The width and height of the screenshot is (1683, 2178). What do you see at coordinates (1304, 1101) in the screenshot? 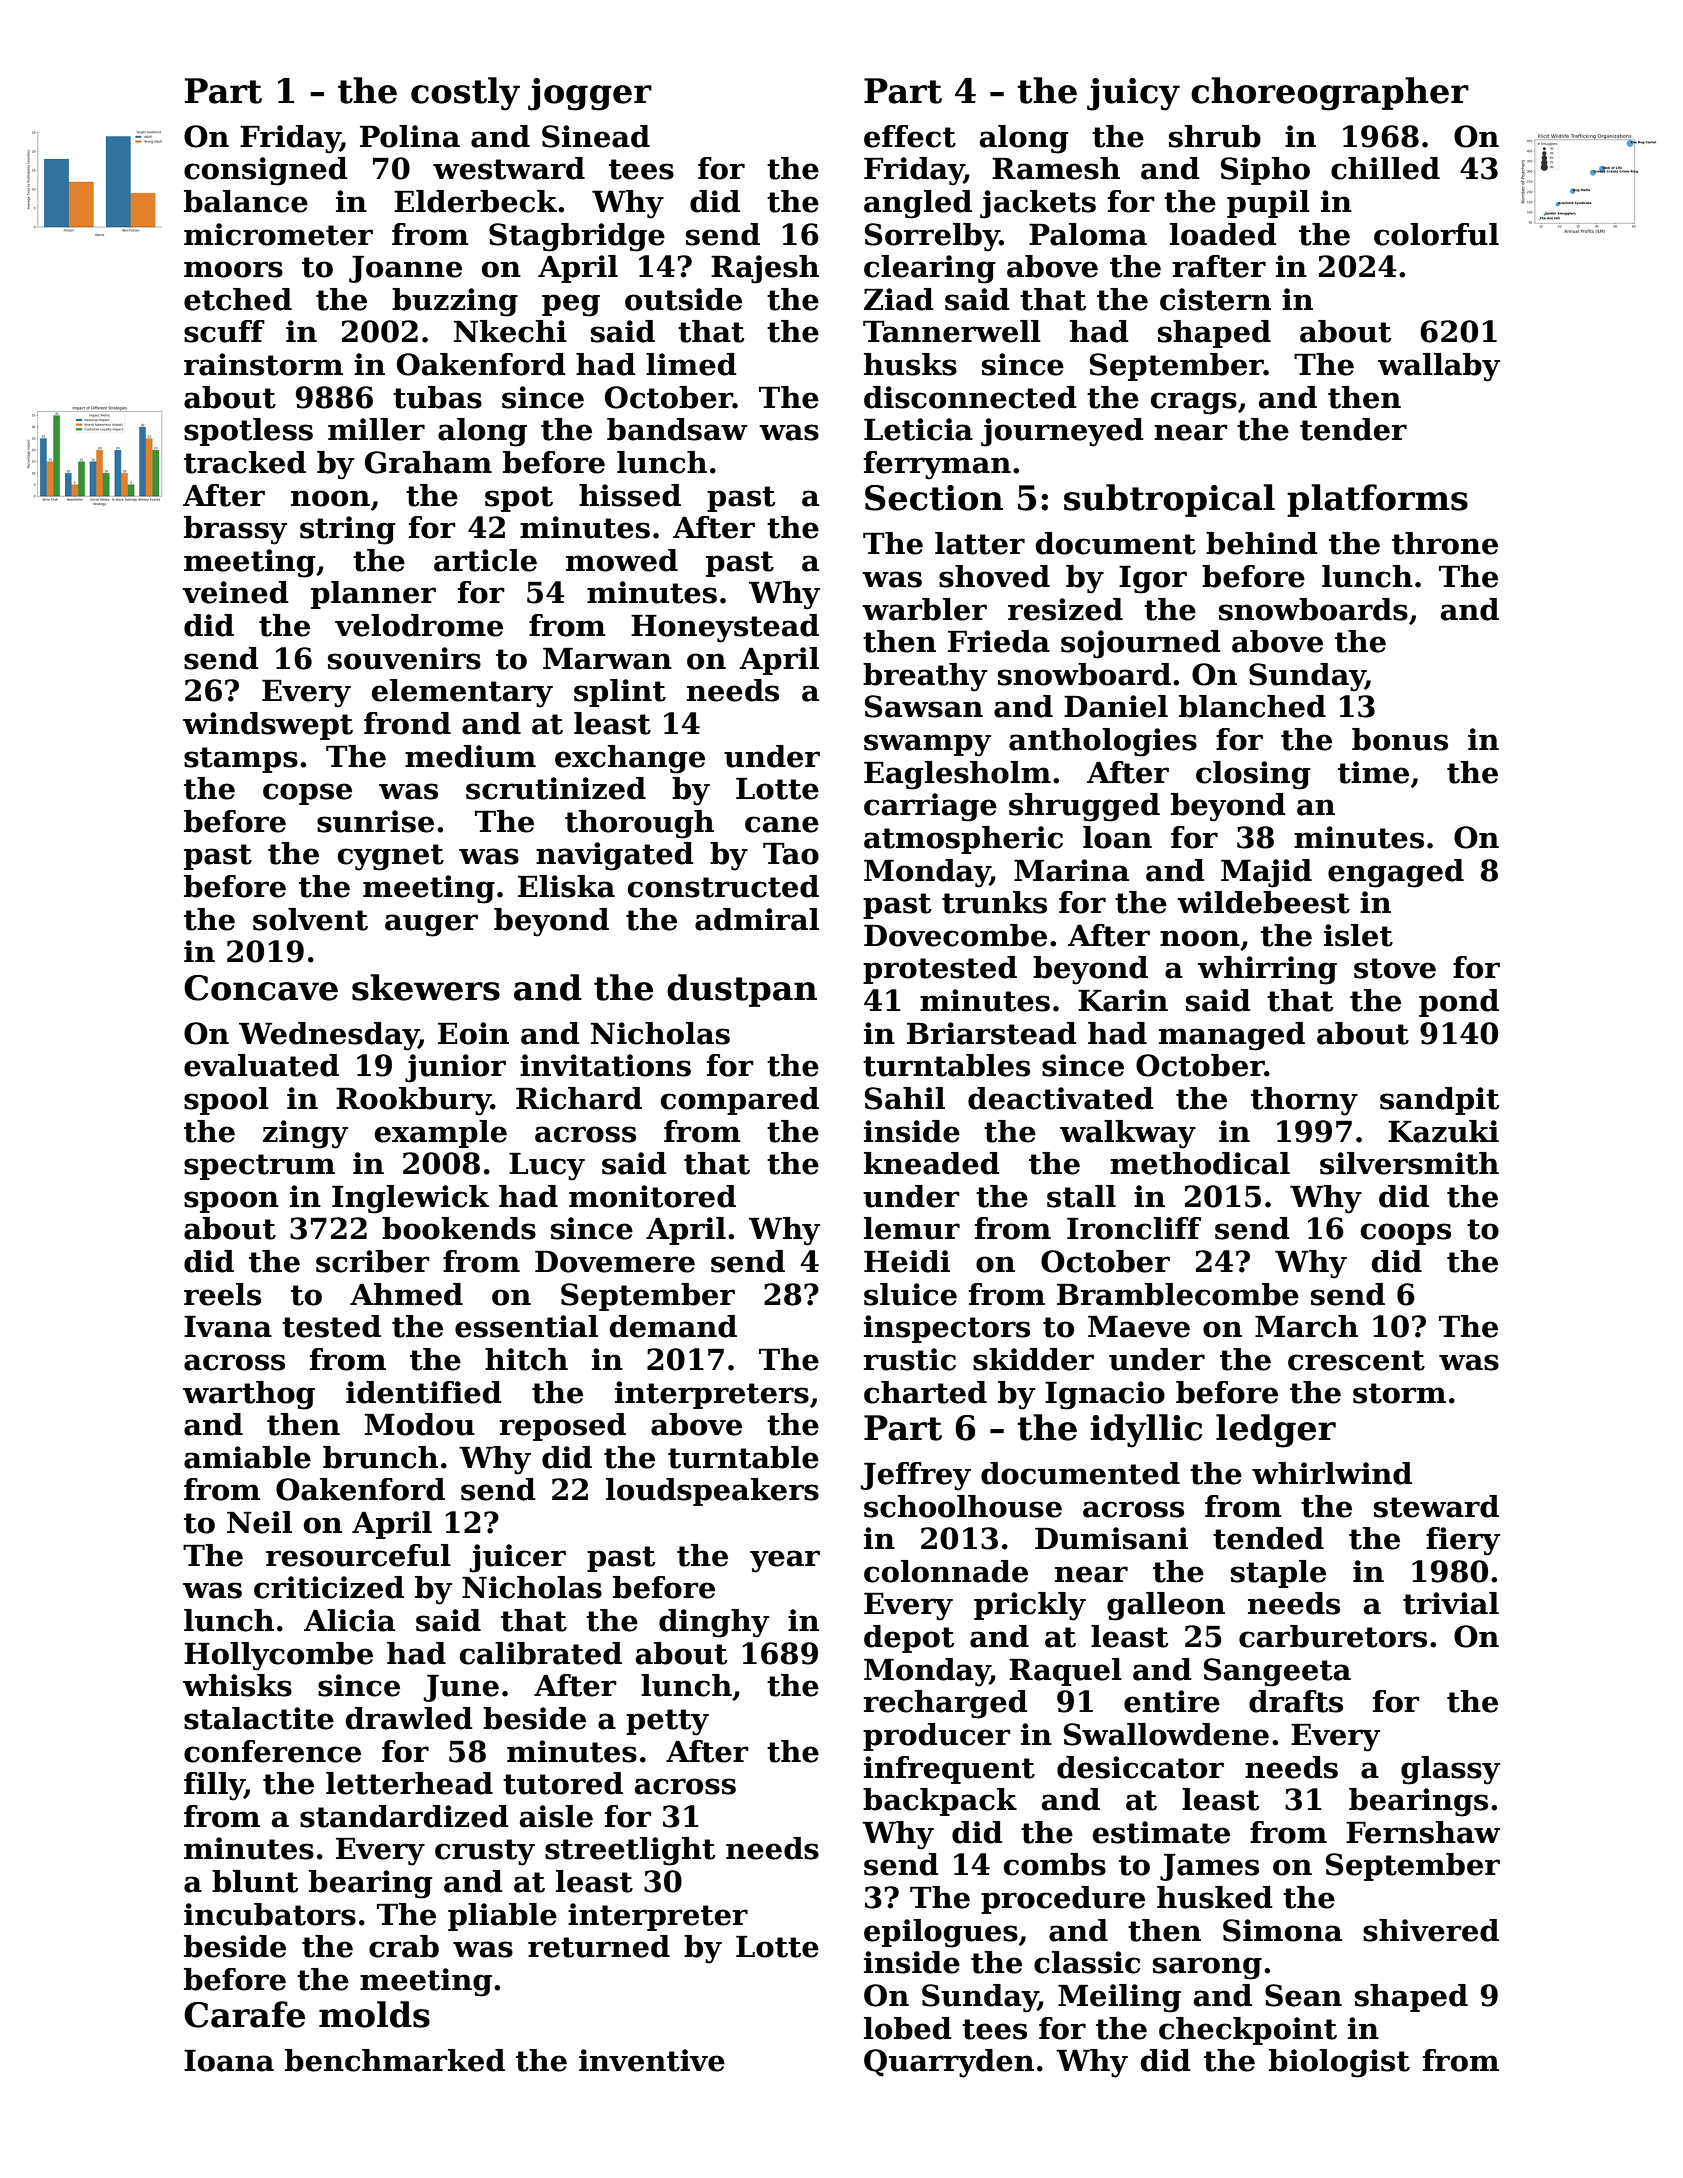
I see `thorny` at bounding box center [1304, 1101].
